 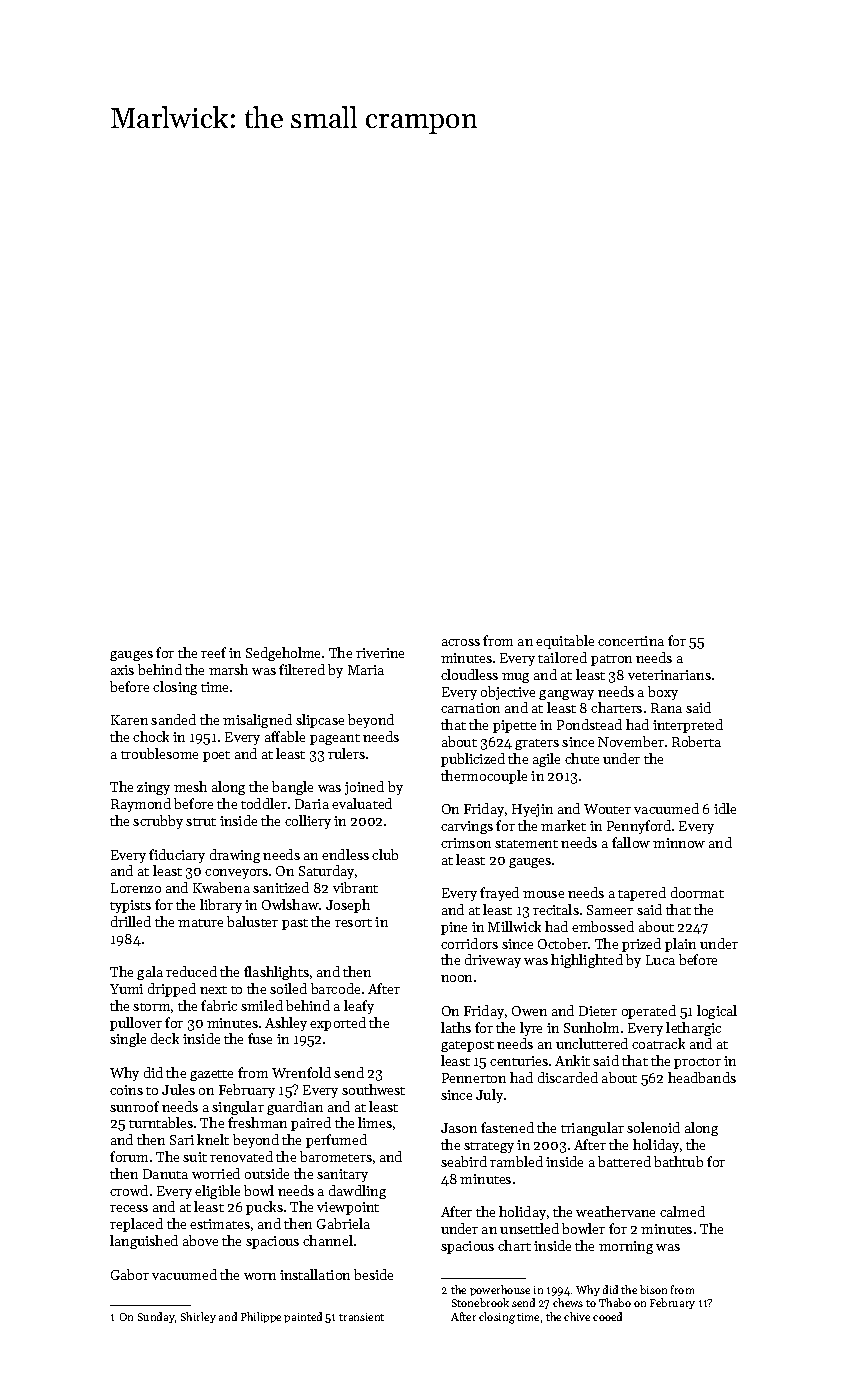 I want to click on Ashley, so click(x=286, y=1024).
